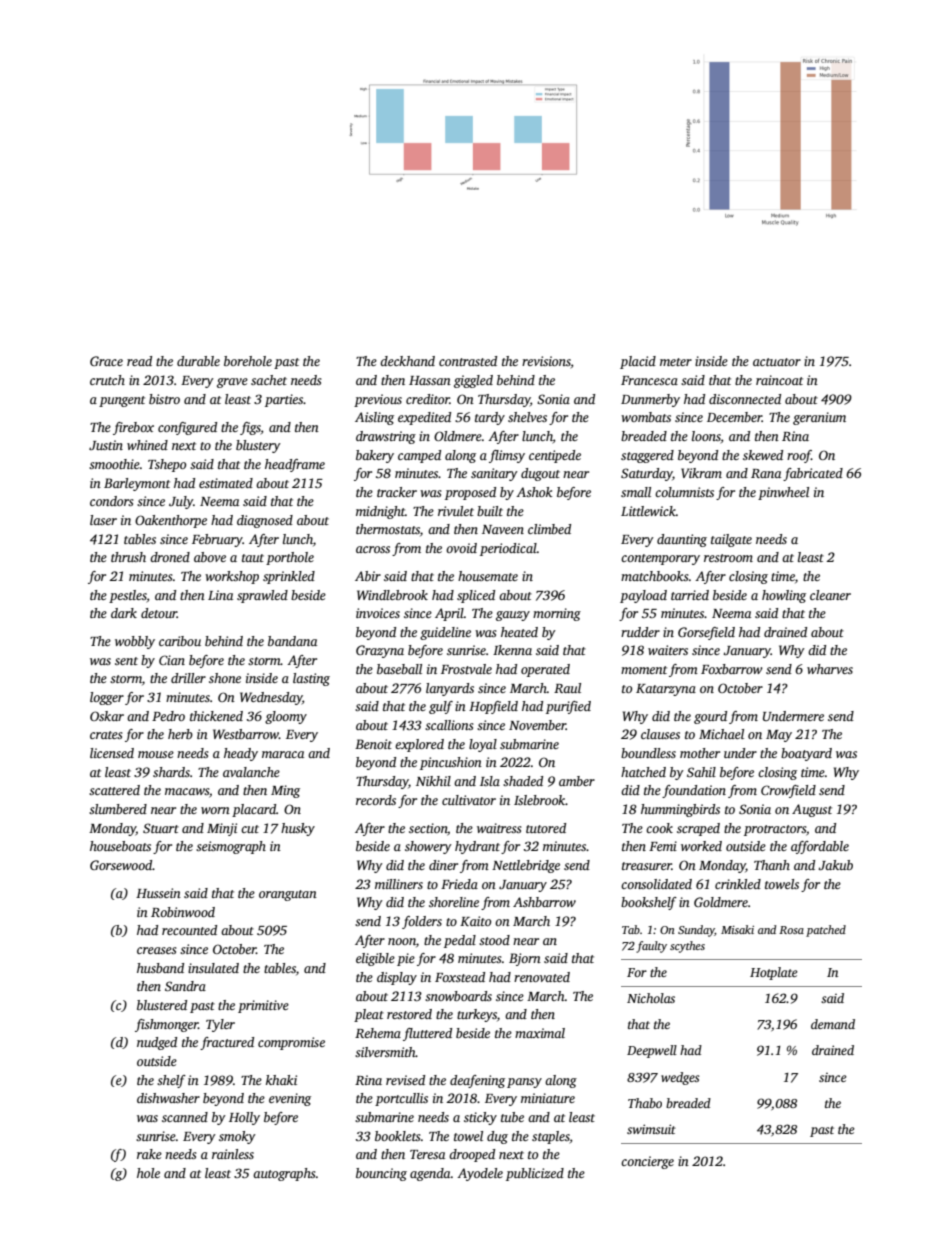 This page has height=1233, width=952. What do you see at coordinates (263, 1006) in the page?
I see `primitive` at bounding box center [263, 1006].
